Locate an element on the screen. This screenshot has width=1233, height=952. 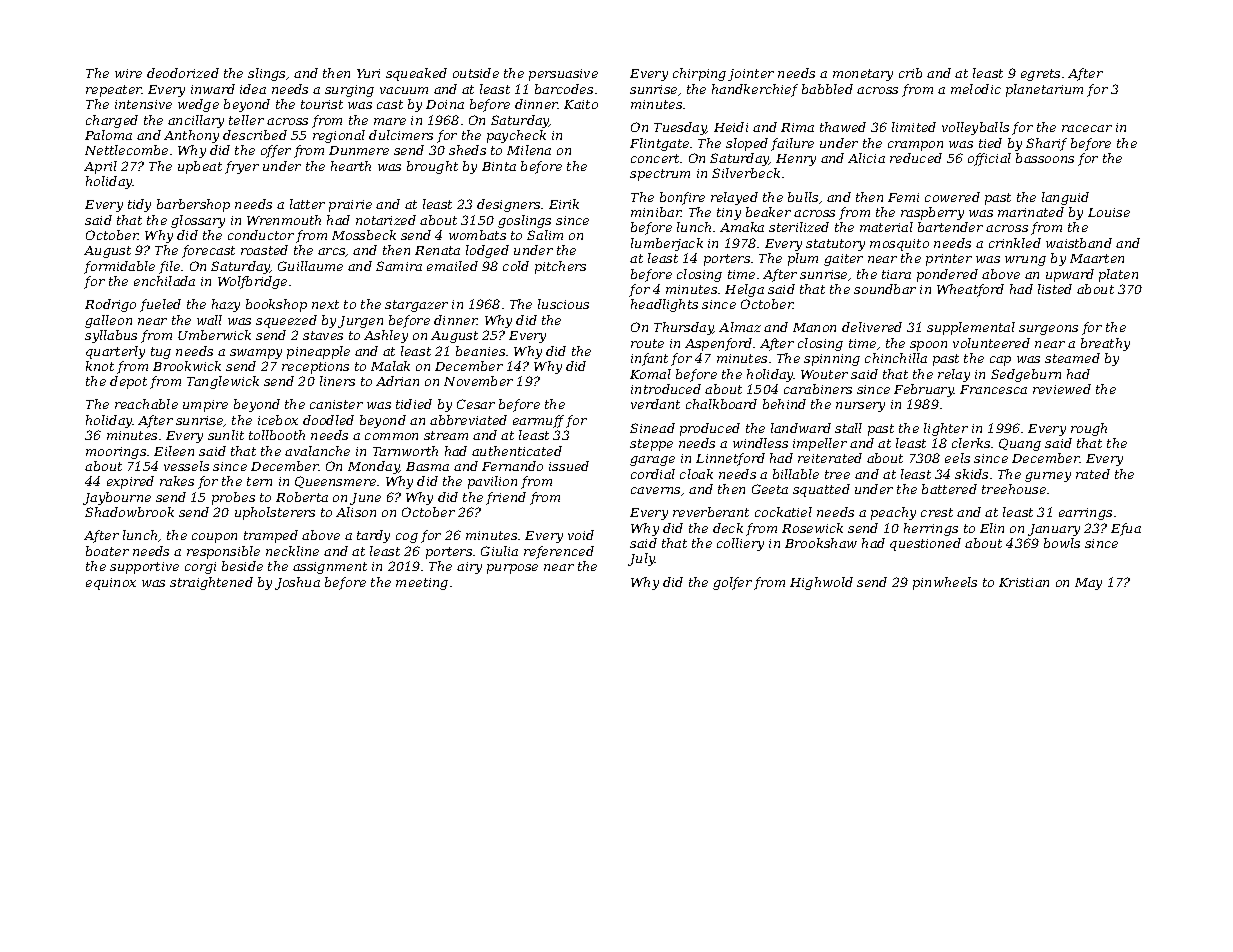
crinkled is located at coordinates (1015, 243).
